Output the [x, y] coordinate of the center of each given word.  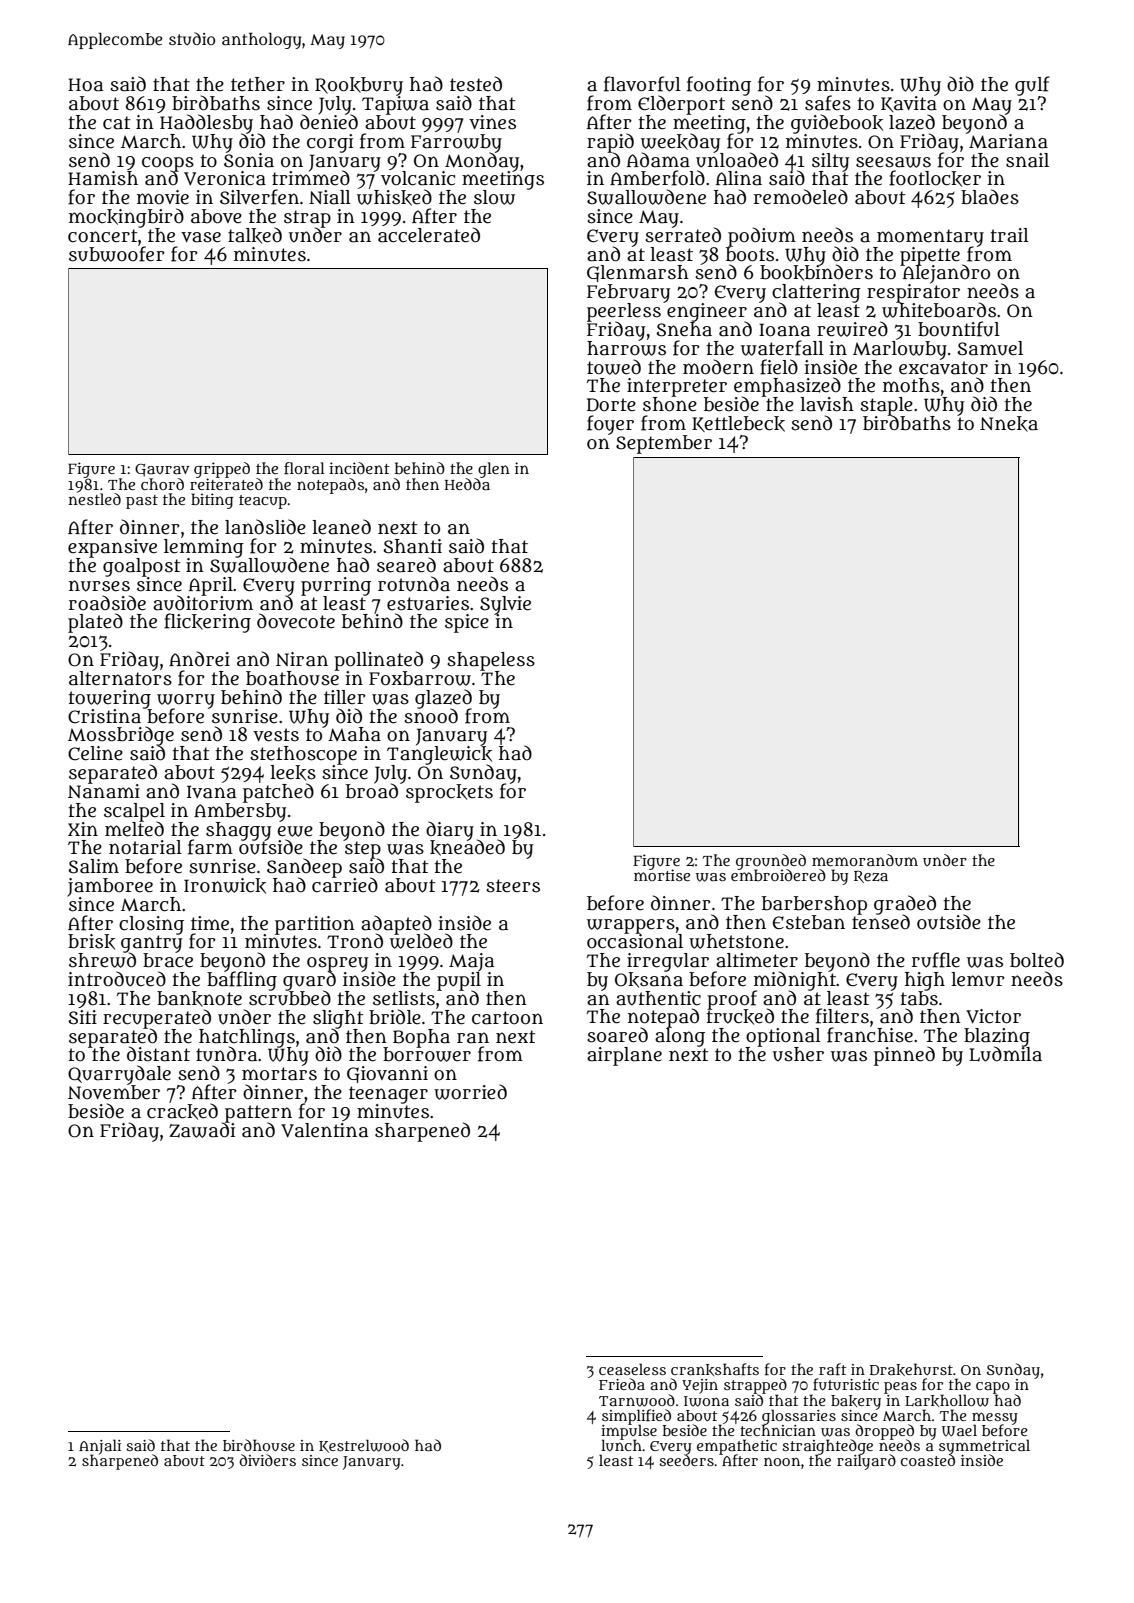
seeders [686, 1460]
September [664, 444]
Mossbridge [121, 736]
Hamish [103, 178]
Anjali [100, 1446]
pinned [904, 1056]
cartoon [507, 1018]
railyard [866, 1462]
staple [886, 406]
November [114, 1092]
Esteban [809, 922]
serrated [683, 235]
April [211, 586]
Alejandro [945, 274]
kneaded [467, 848]
